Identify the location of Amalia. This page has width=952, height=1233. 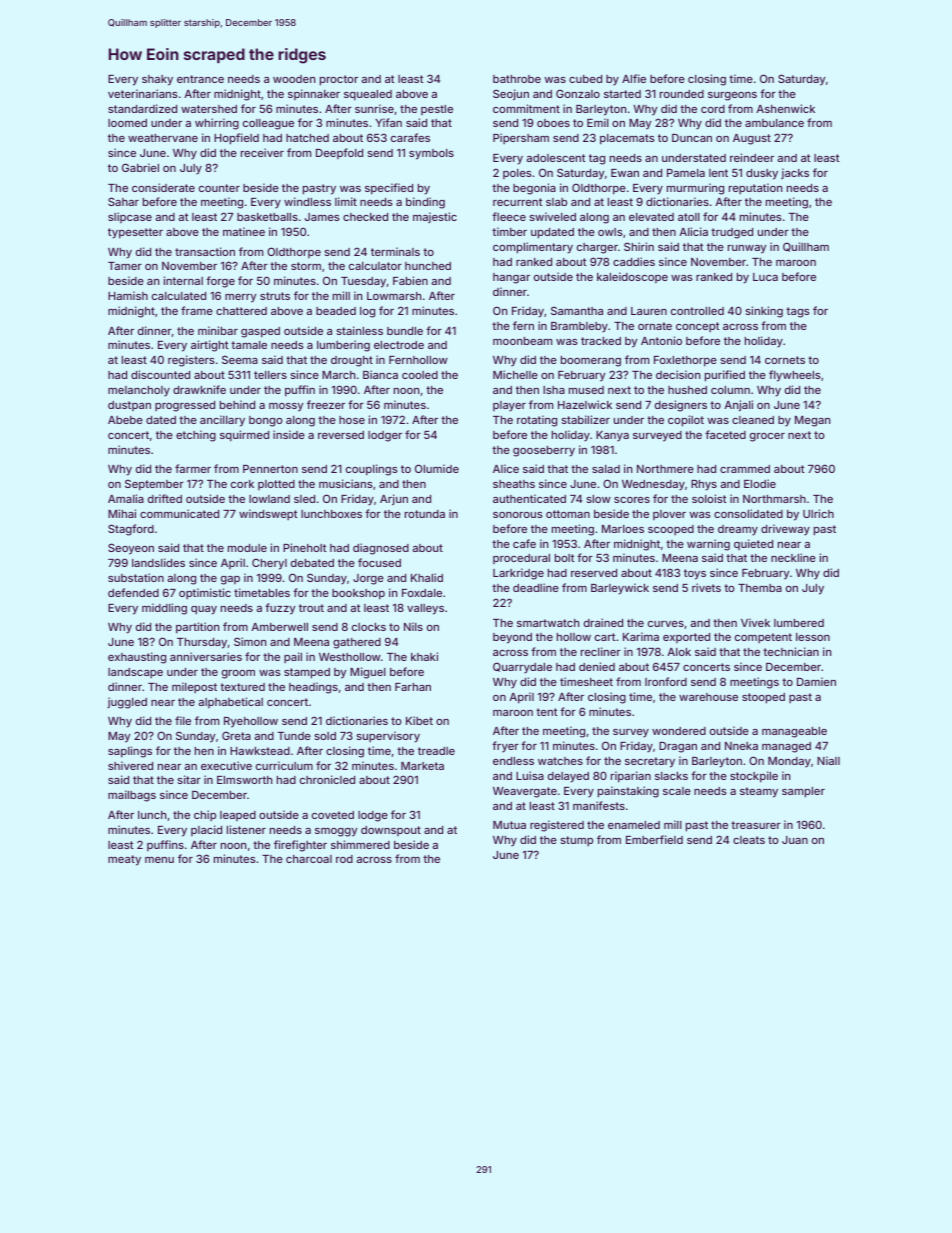
(126, 498).
